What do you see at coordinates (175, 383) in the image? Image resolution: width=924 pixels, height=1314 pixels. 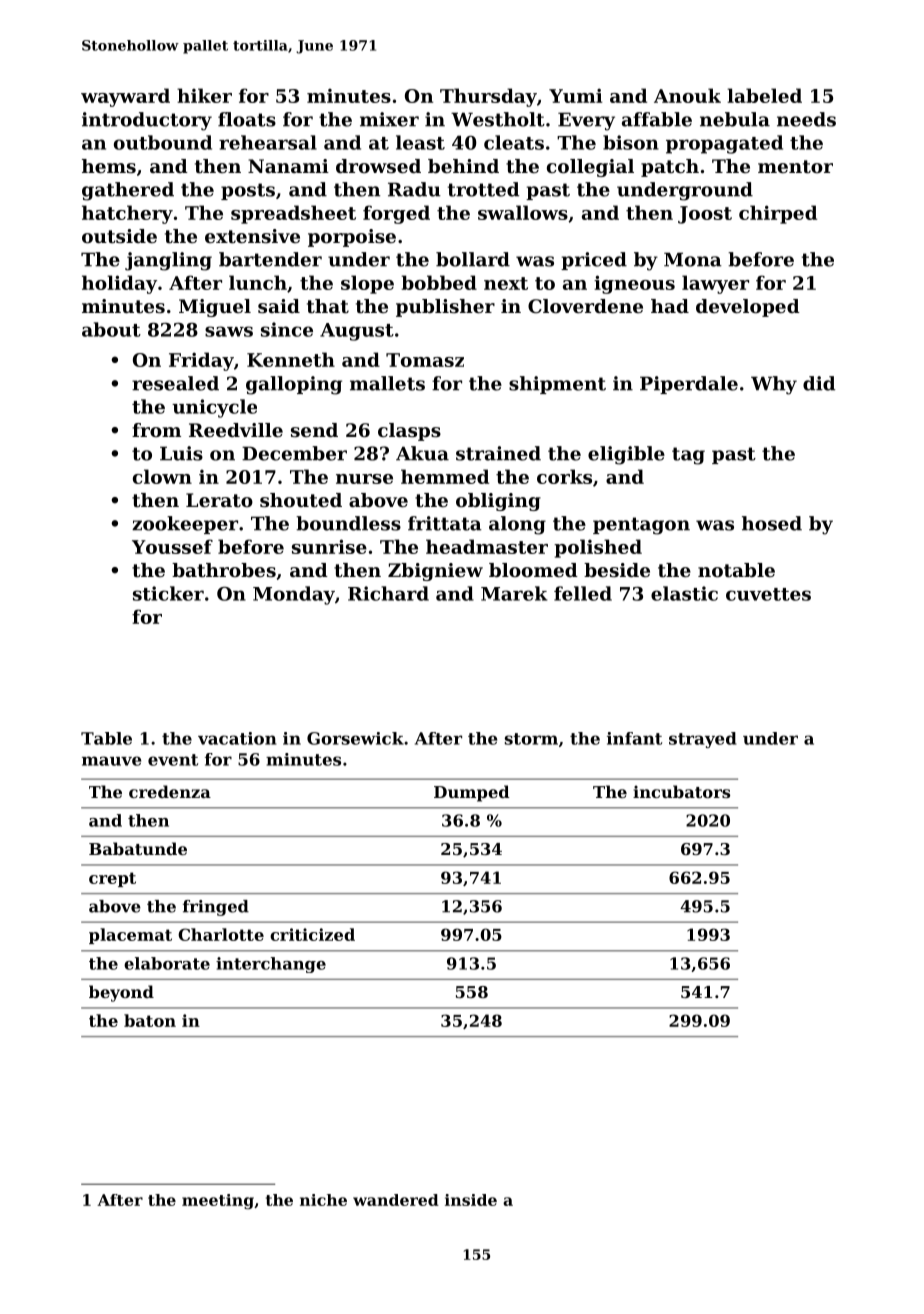 I see `resealed` at bounding box center [175, 383].
